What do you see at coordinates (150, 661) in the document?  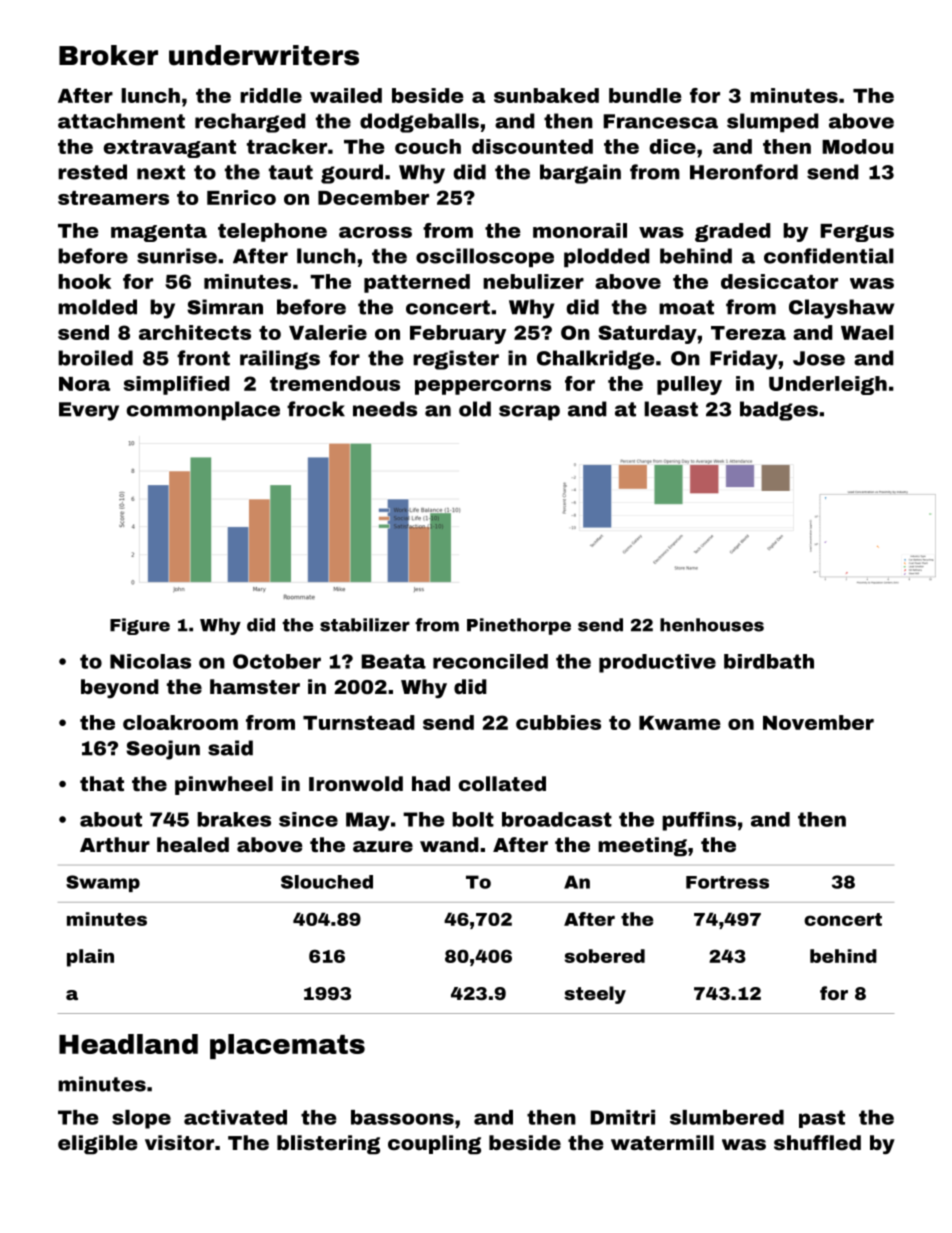 I see `Nicolas` at bounding box center [150, 661].
